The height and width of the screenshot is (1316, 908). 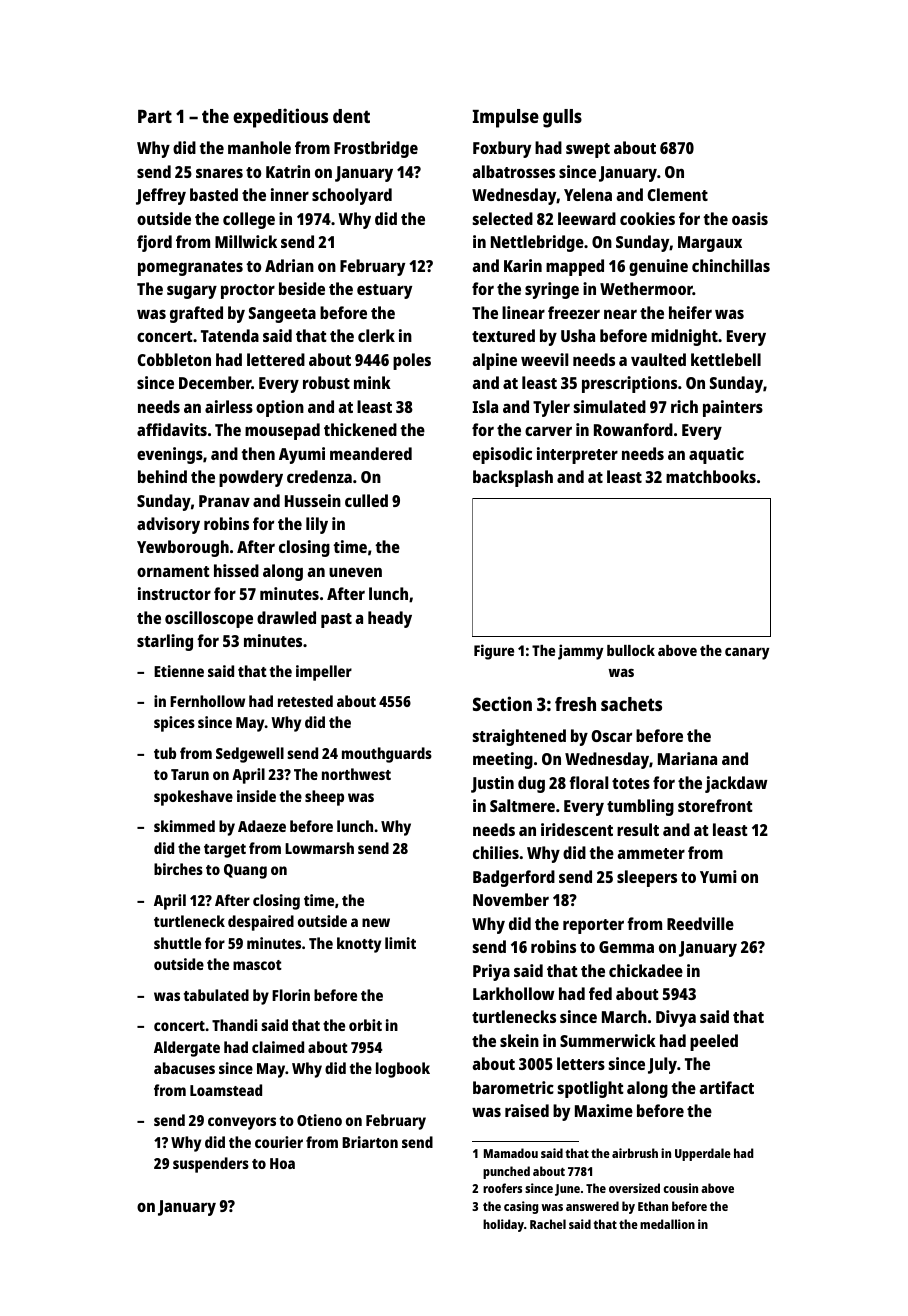 I want to click on expeditious, so click(x=280, y=118).
